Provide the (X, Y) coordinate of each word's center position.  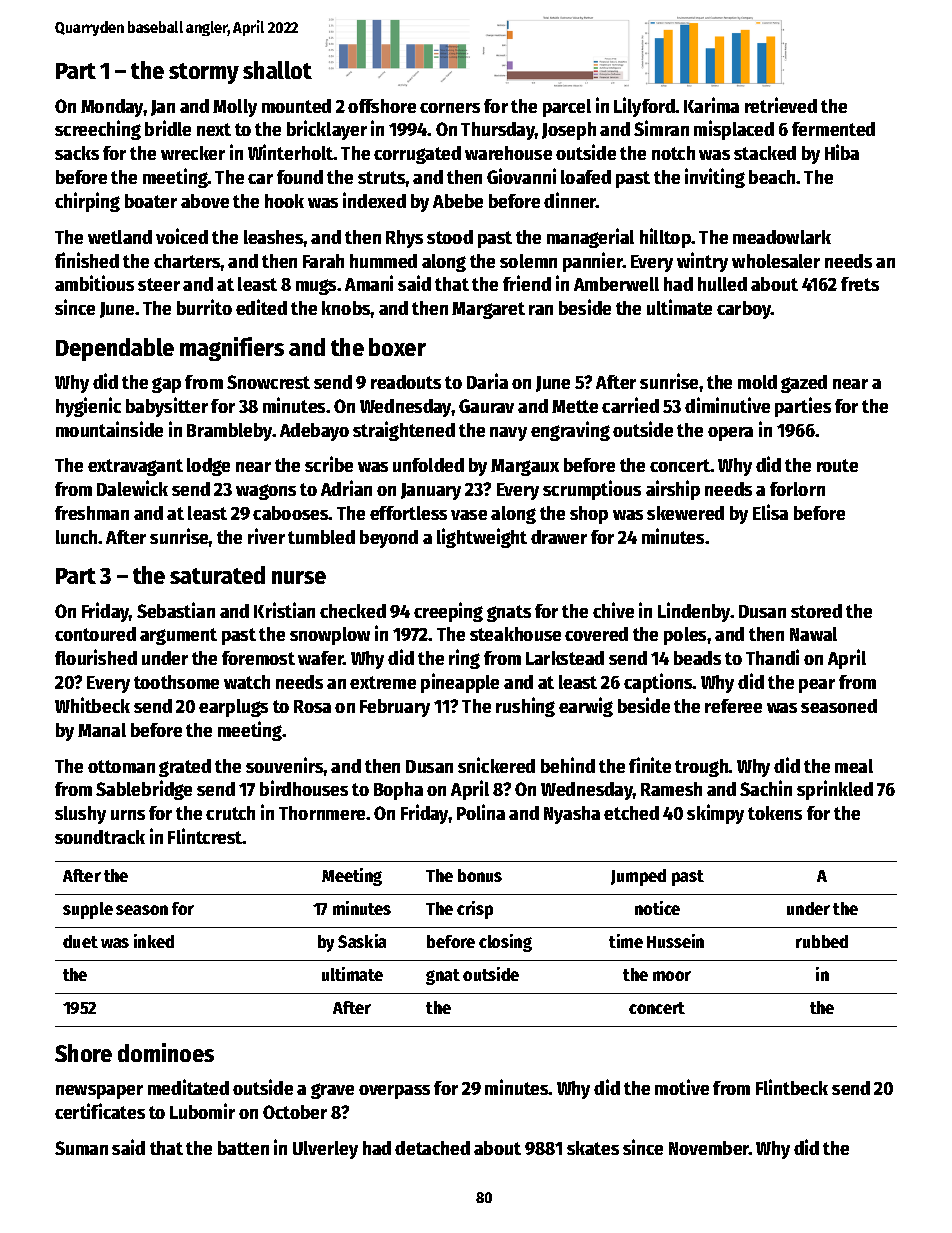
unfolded (428, 465)
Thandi (772, 657)
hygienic (88, 407)
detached (432, 1148)
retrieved (781, 105)
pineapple (460, 683)
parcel (567, 108)
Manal (102, 730)
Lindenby (694, 612)
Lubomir (202, 1111)
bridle (168, 128)
